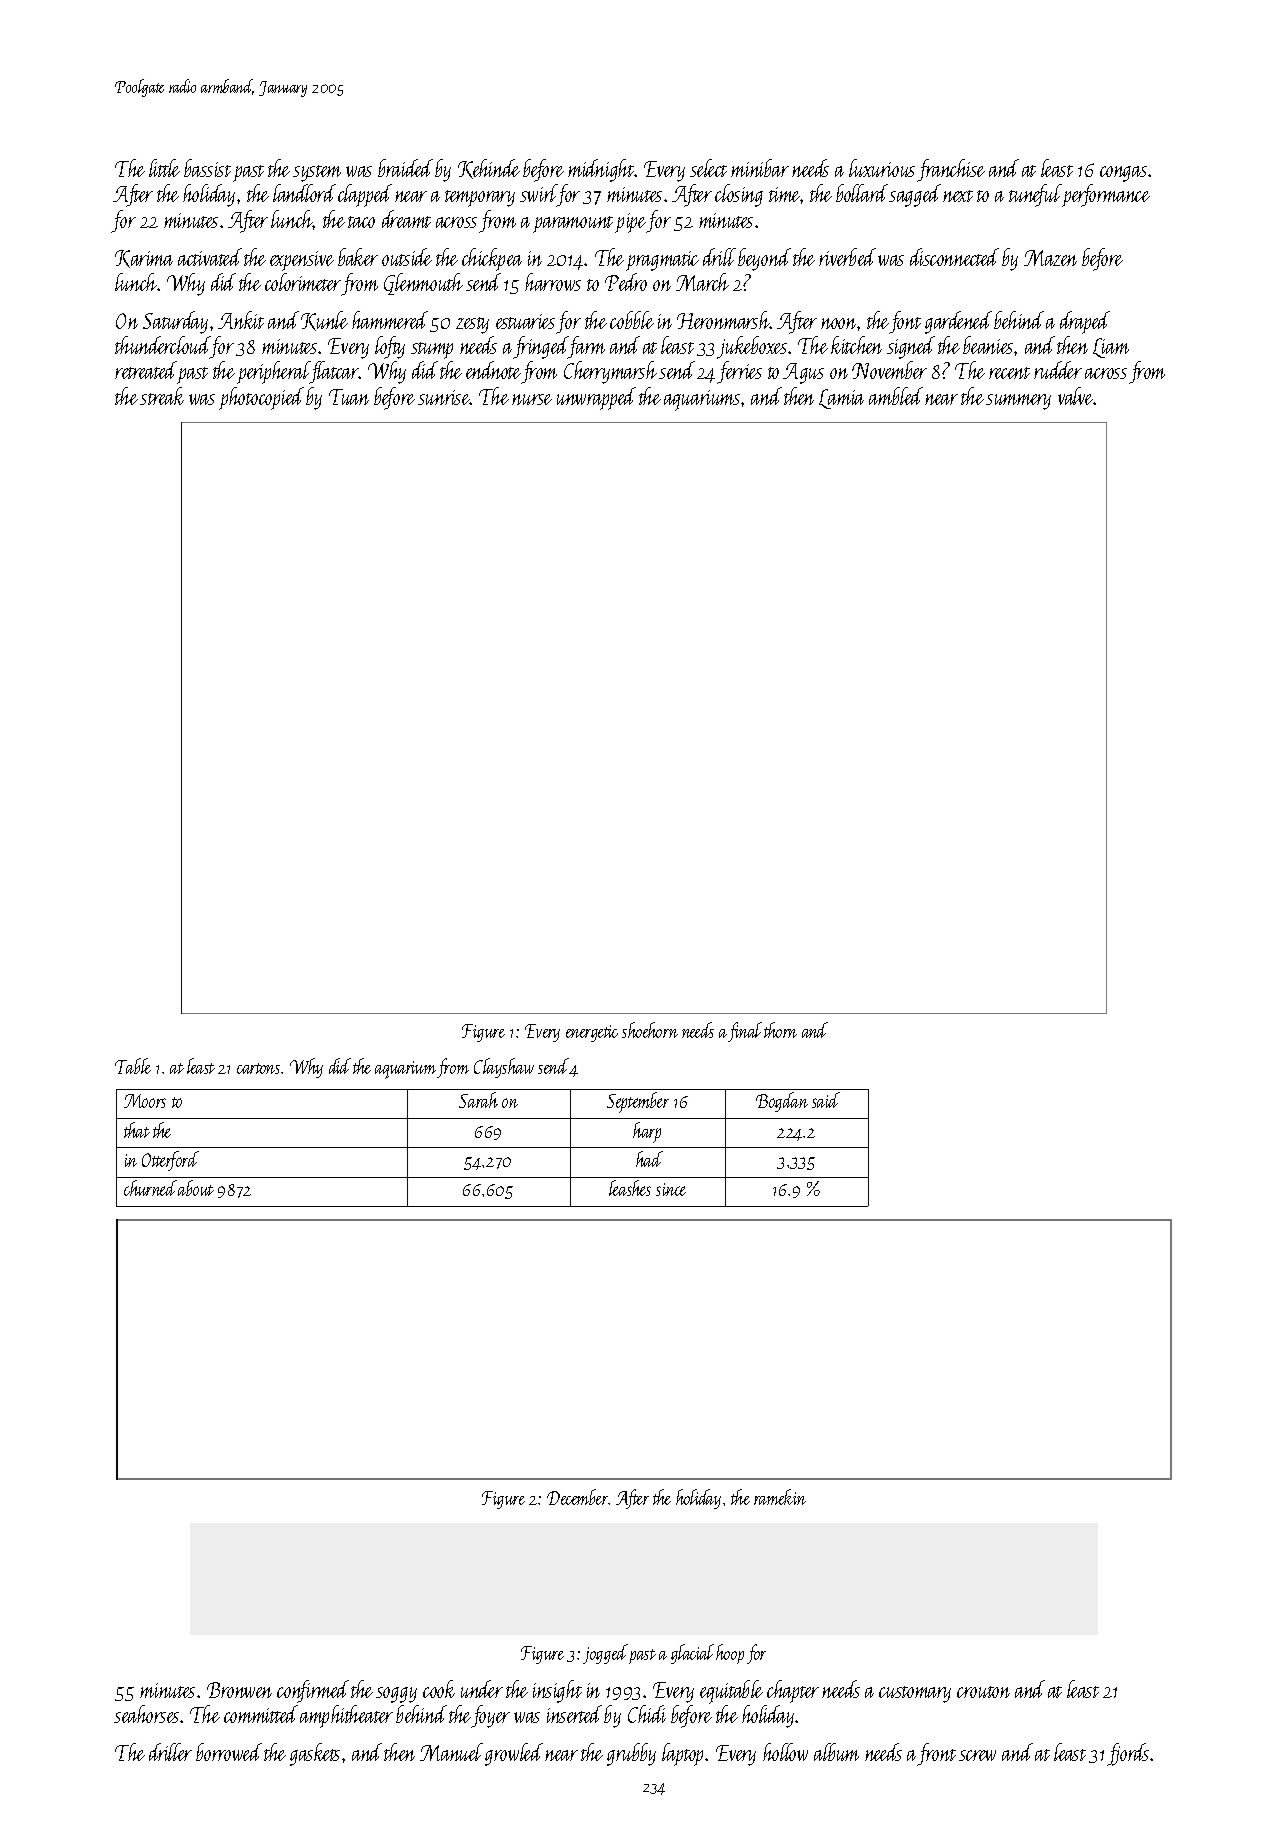 The height and width of the document is (1822, 1288). What do you see at coordinates (478, 1100) in the document?
I see `Sarah` at bounding box center [478, 1100].
